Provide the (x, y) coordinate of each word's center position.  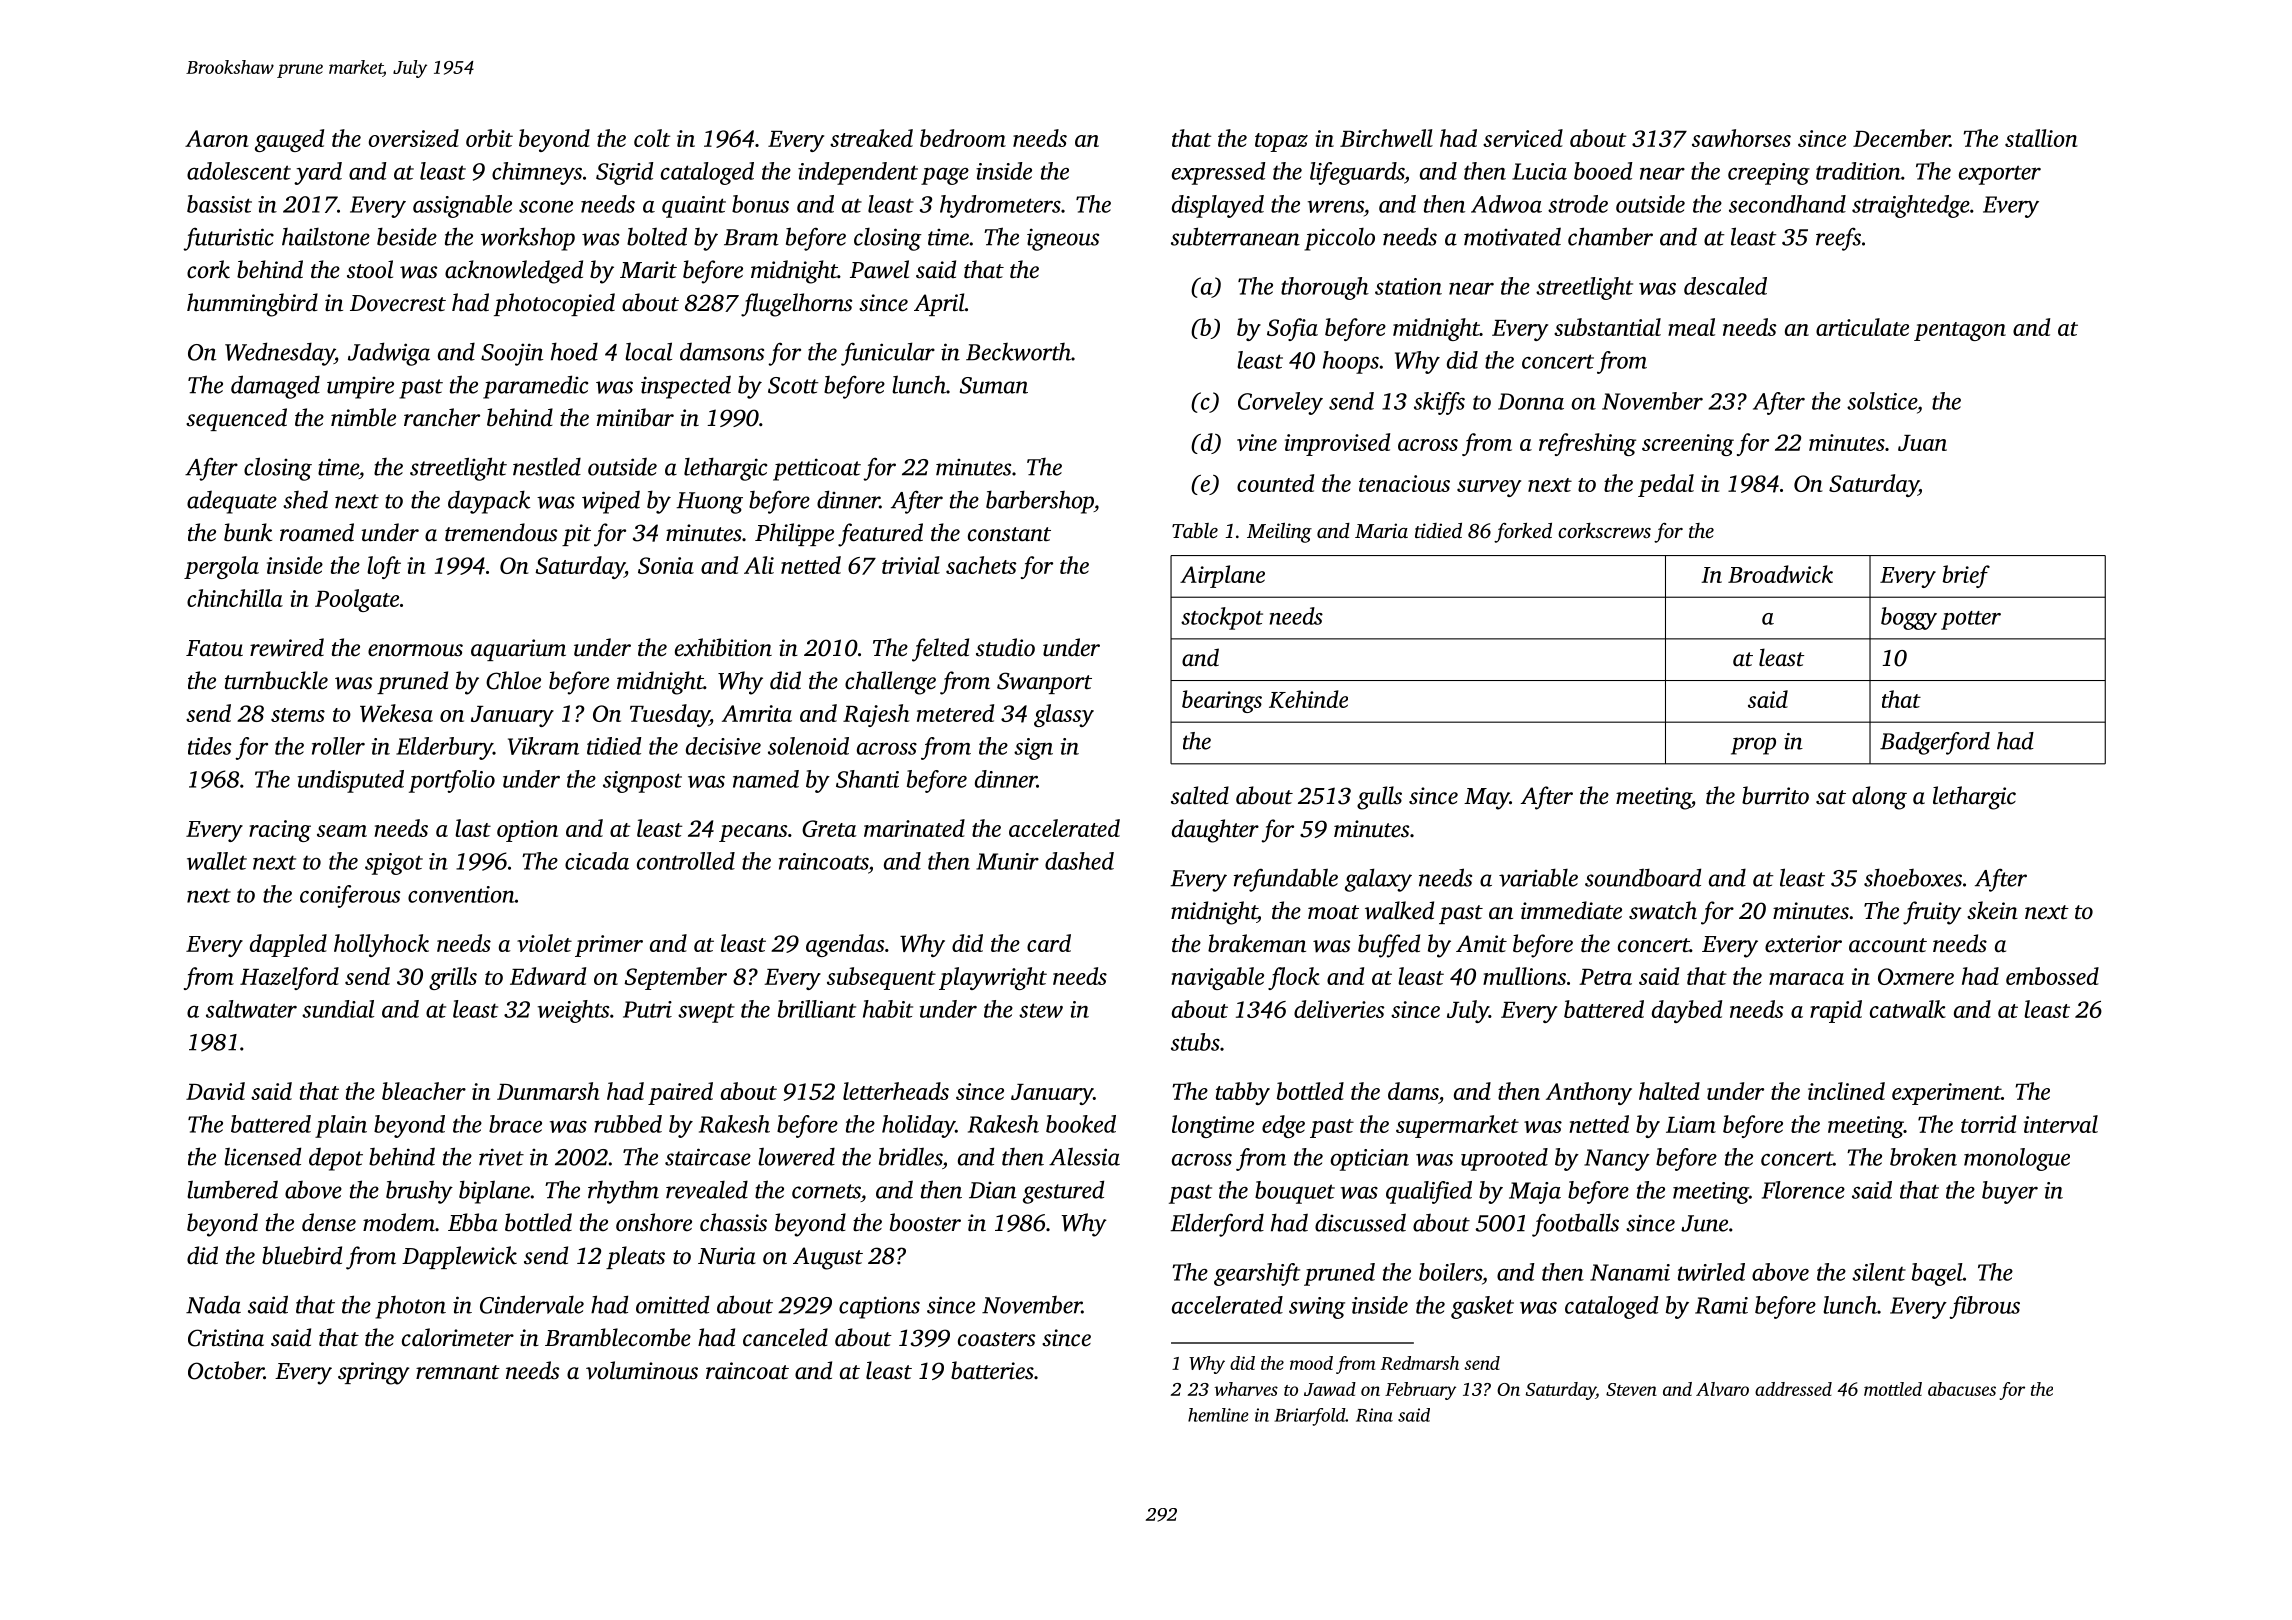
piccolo (1339, 239)
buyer (2010, 1192)
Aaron (217, 138)
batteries (992, 1370)
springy (374, 1373)
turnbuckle (276, 680)
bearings (1222, 701)
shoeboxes (1913, 877)
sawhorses (1741, 138)
